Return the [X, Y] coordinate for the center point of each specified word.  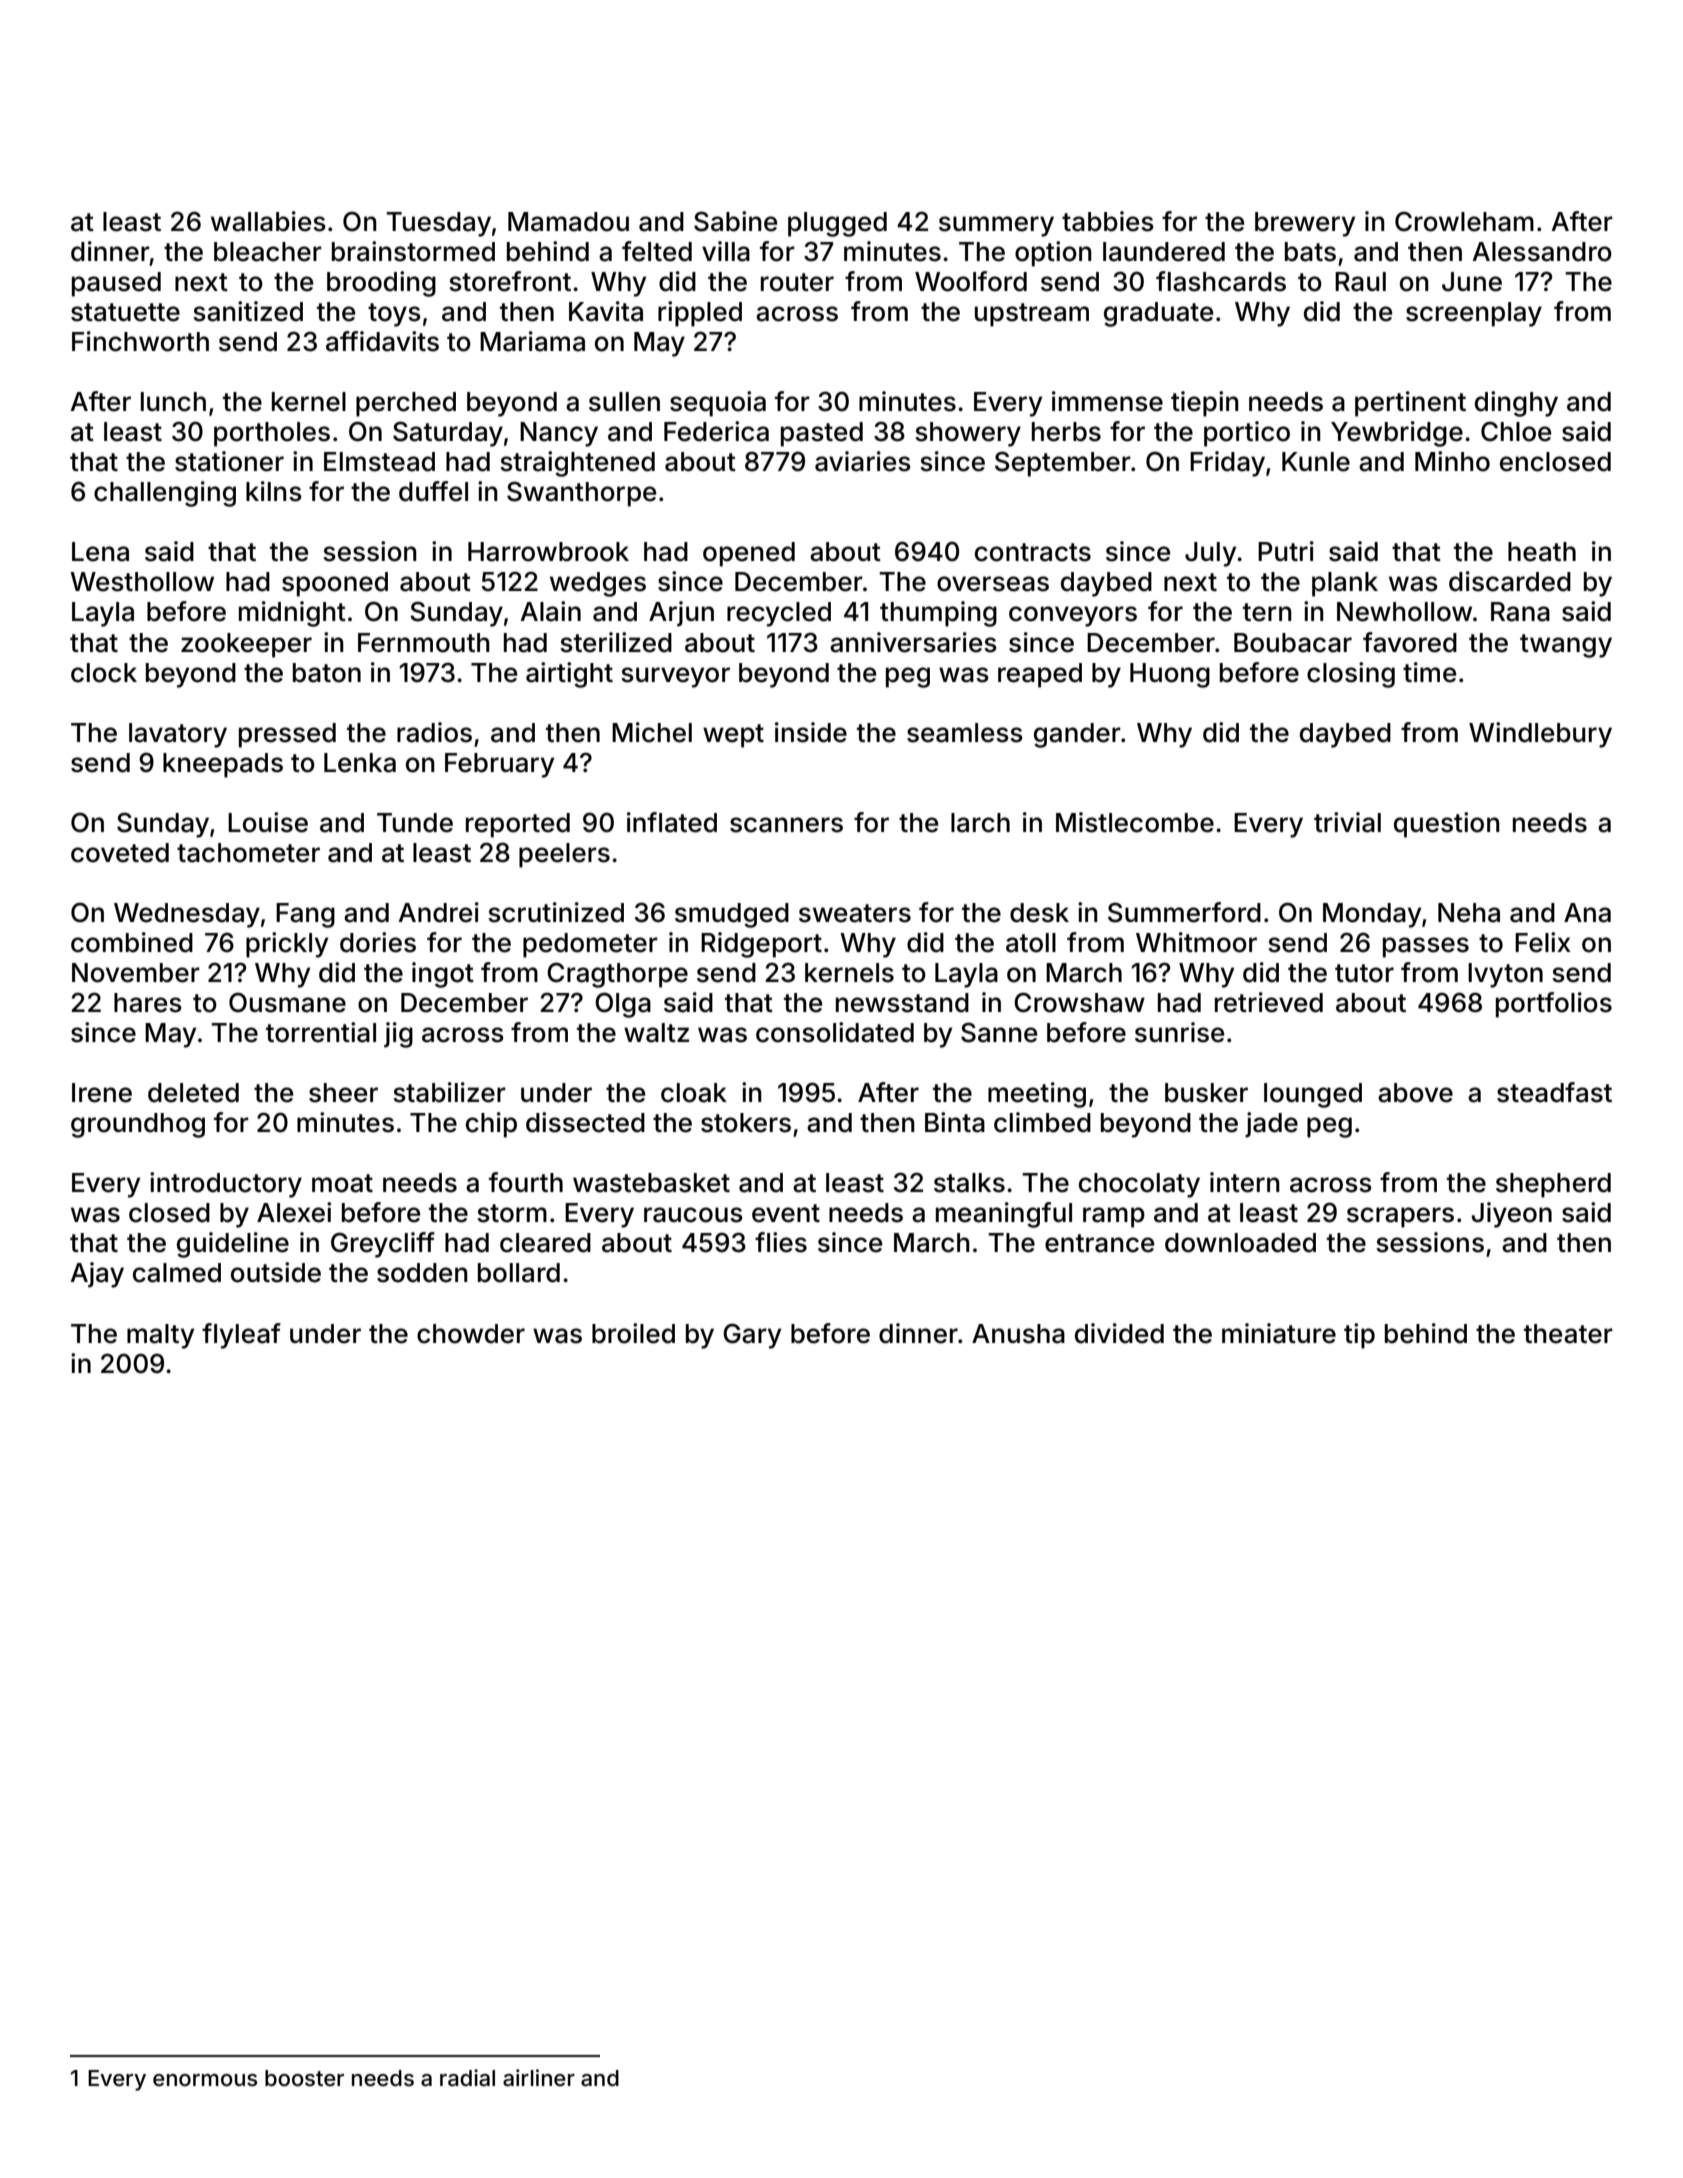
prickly [287, 945]
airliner [539, 2078]
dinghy [1516, 404]
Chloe [1516, 431]
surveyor [675, 677]
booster [304, 2078]
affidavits [382, 341]
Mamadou [568, 222]
